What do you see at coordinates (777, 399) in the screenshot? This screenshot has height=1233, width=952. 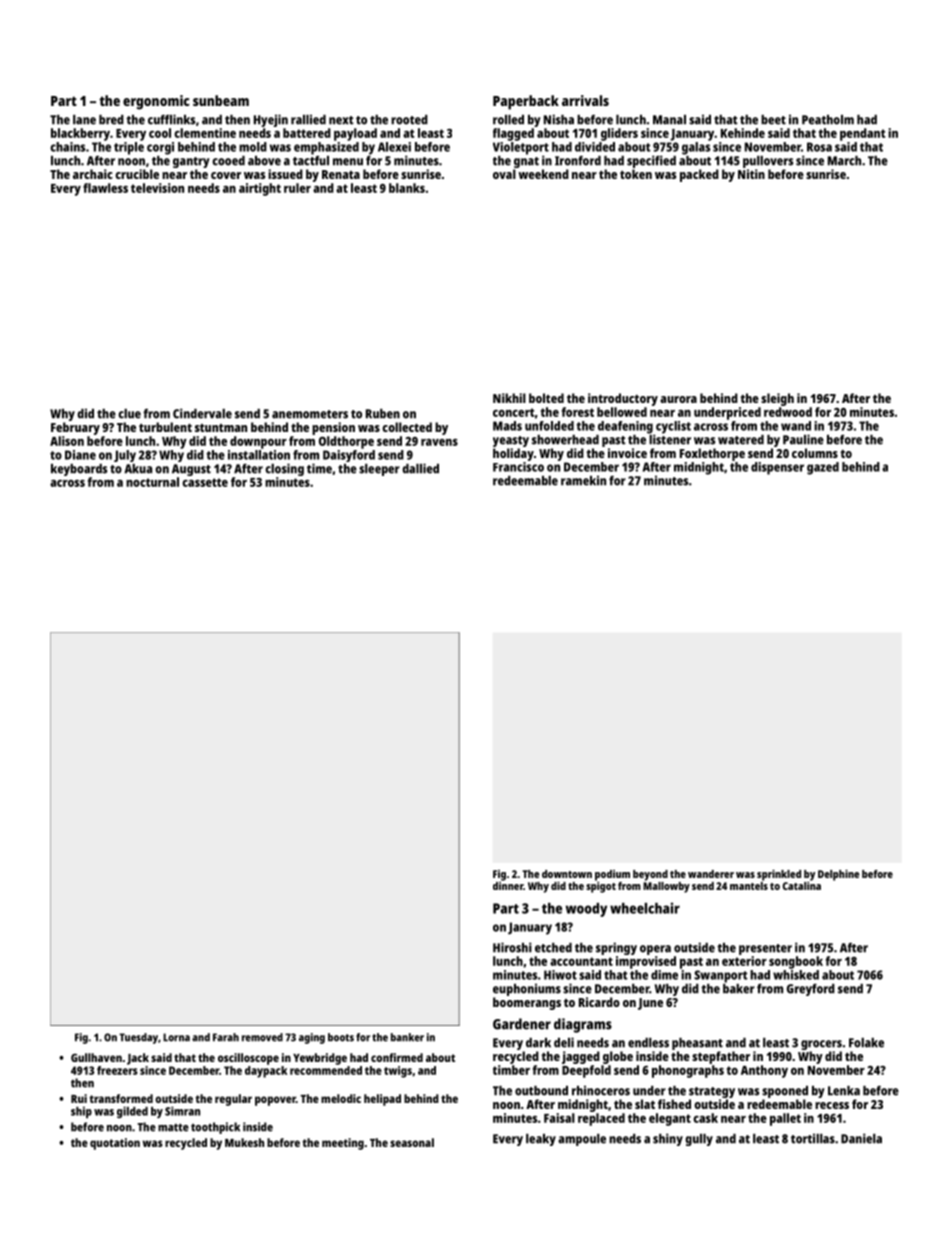 I see `sleigh` at bounding box center [777, 399].
